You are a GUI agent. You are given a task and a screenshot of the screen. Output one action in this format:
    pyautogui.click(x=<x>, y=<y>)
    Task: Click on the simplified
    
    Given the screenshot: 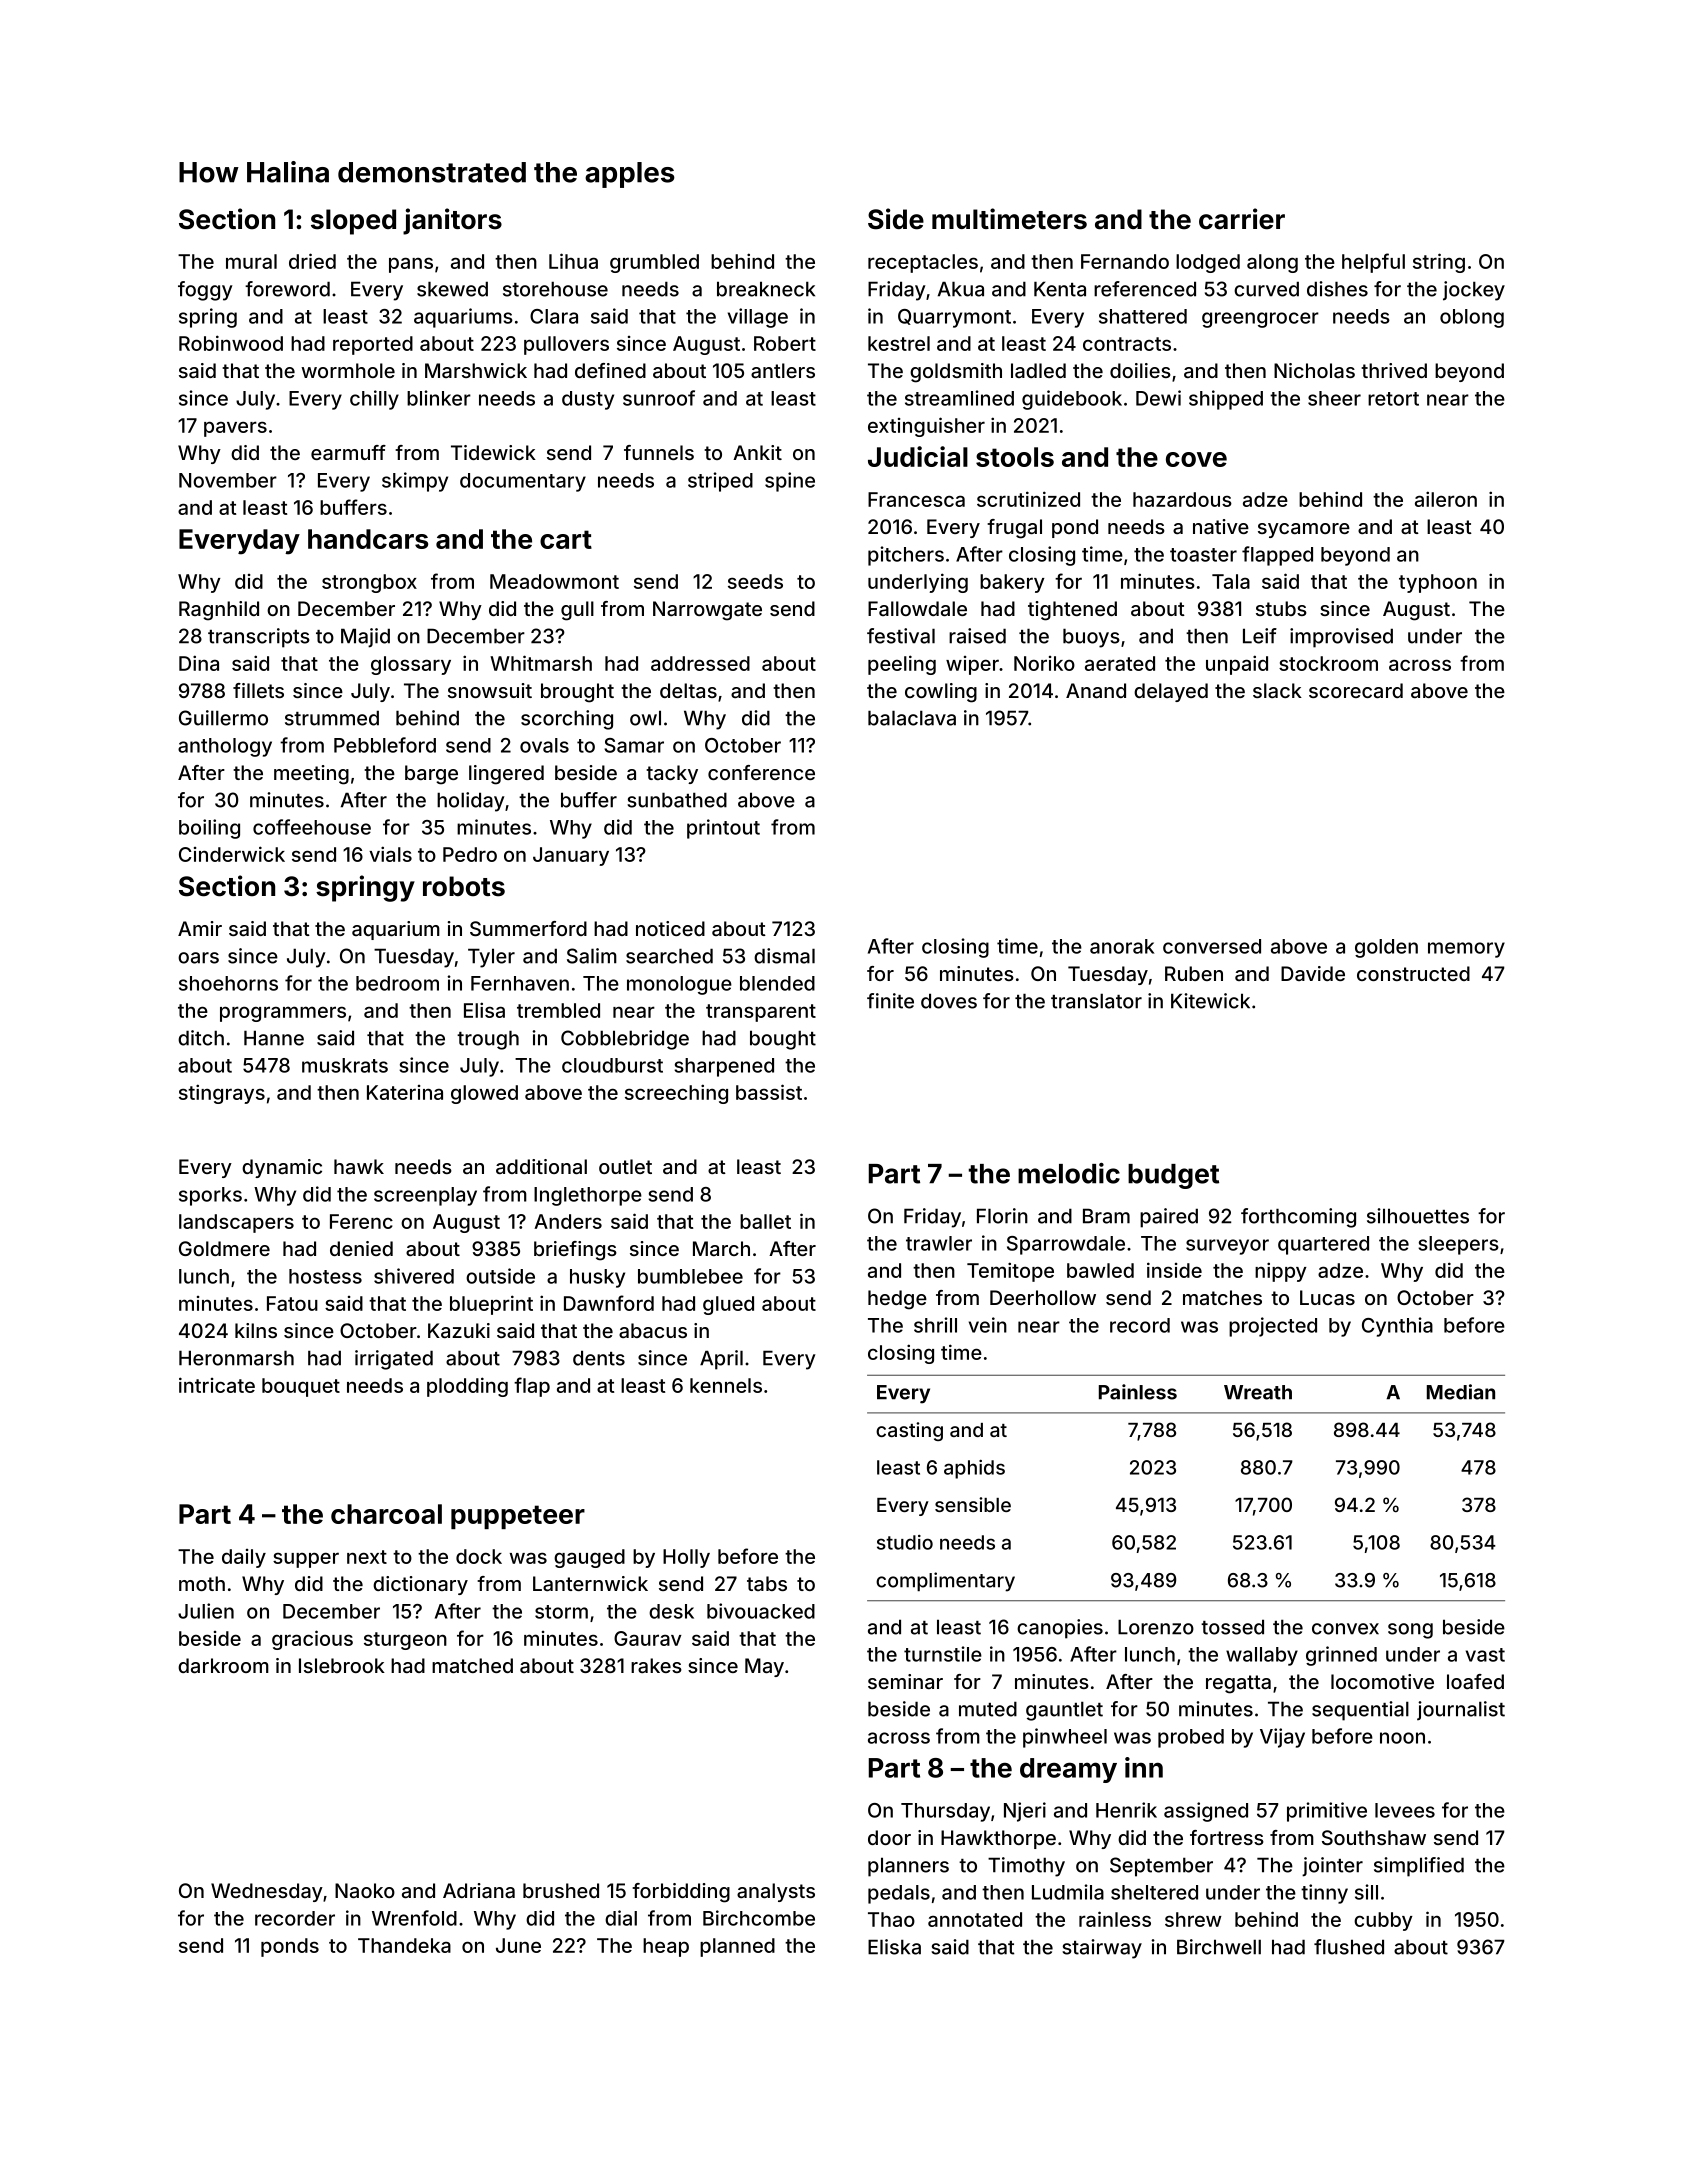 What is the action you would take?
    pyautogui.click(x=1419, y=1867)
